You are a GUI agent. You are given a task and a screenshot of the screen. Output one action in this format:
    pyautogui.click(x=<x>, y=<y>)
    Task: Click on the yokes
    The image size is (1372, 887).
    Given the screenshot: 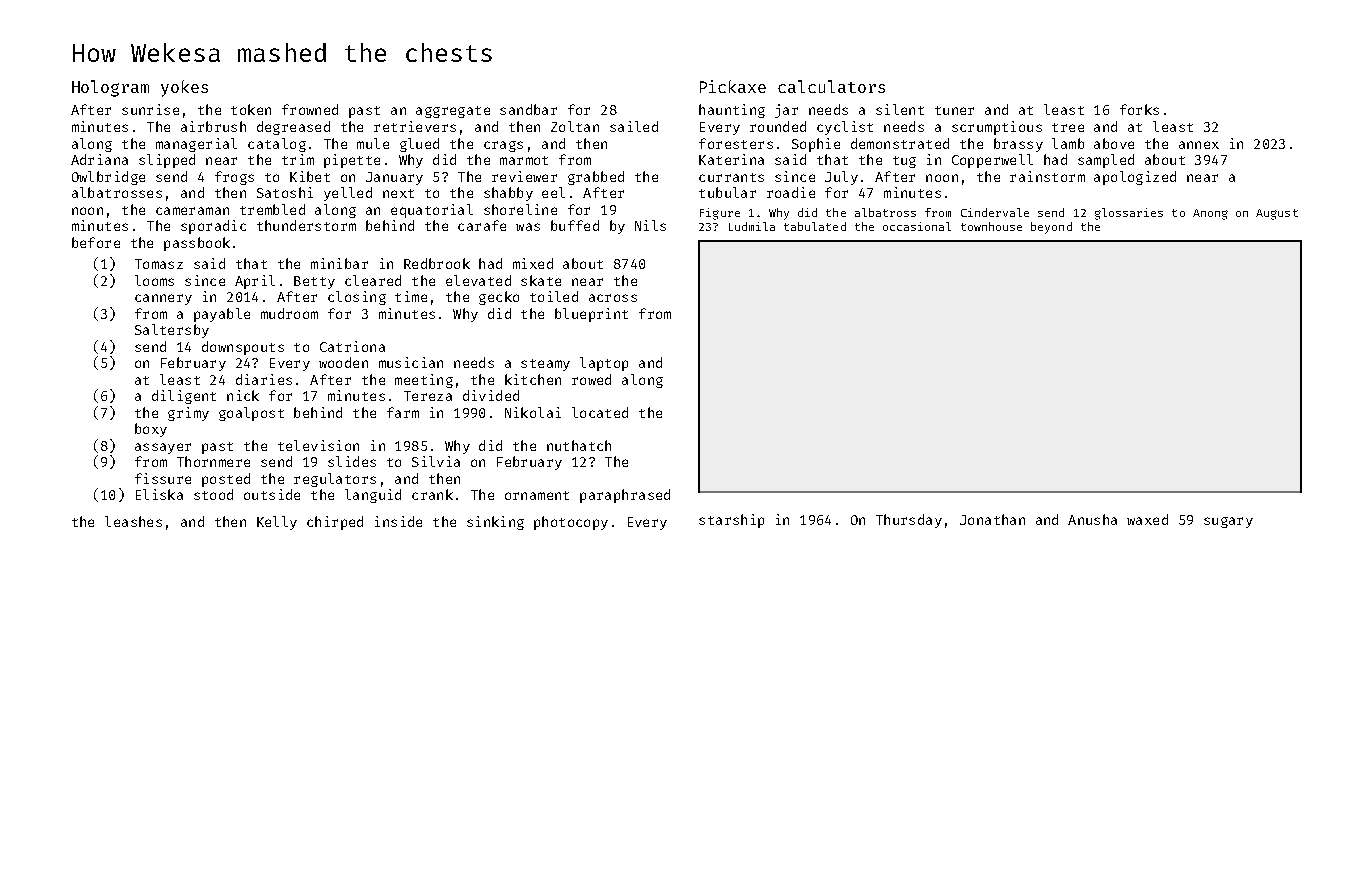 What is the action you would take?
    pyautogui.click(x=184, y=88)
